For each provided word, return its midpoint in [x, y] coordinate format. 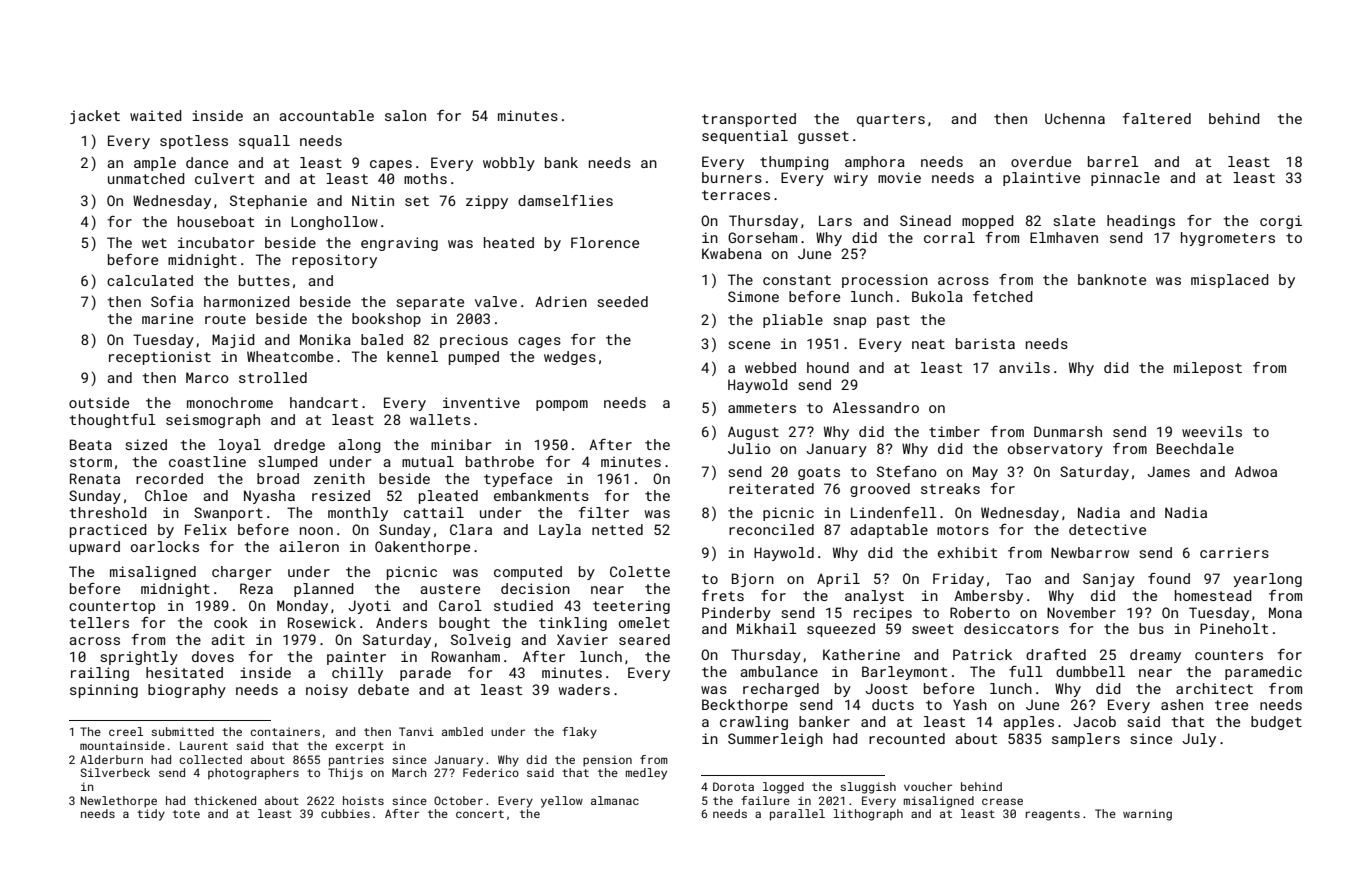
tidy [151, 815]
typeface [518, 480]
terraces [736, 195]
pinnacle [1125, 179]
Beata [91, 444]
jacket [95, 117]
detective [1107, 529]
